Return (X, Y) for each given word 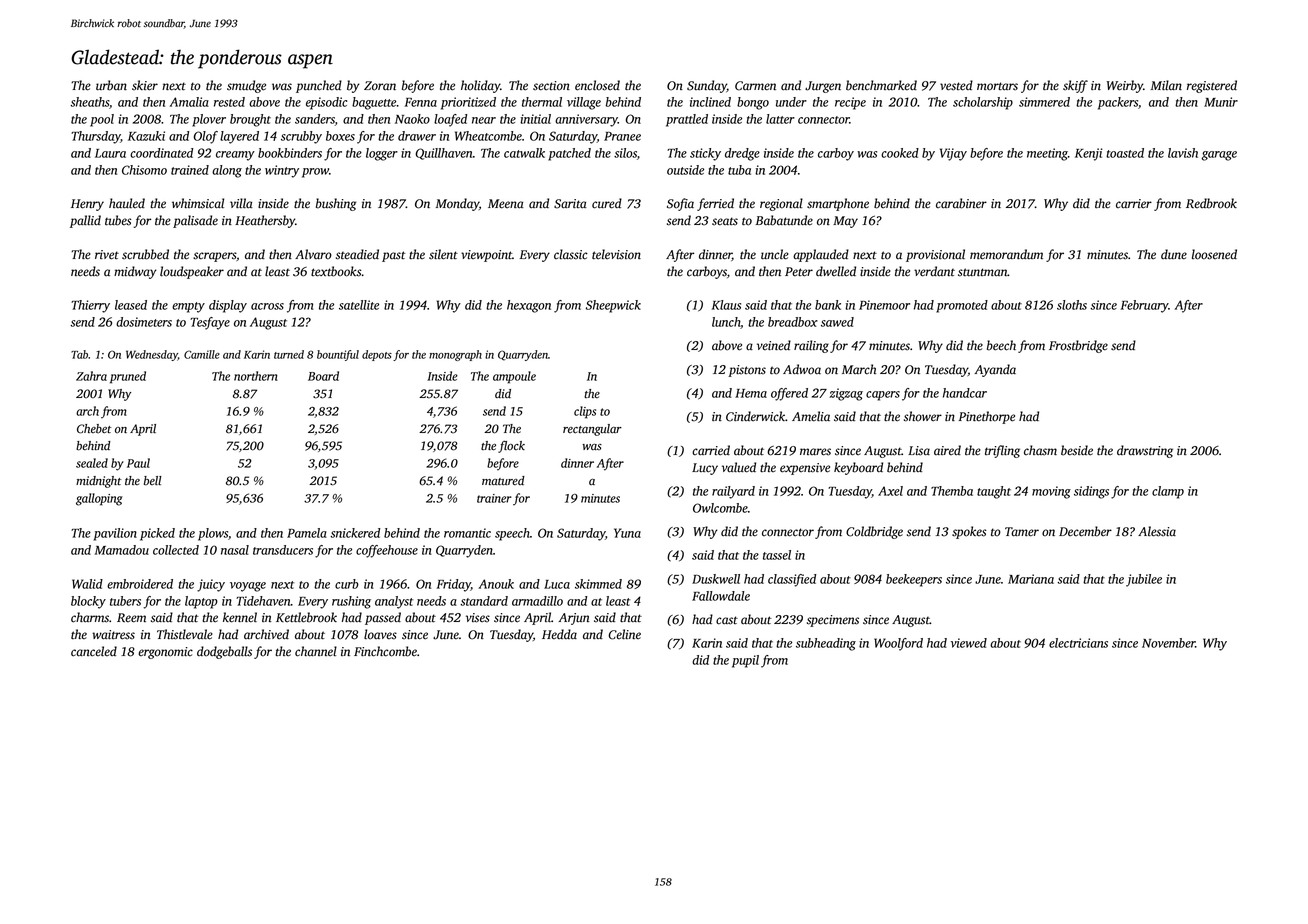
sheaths (89, 102)
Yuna (627, 533)
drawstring (1145, 451)
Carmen (755, 86)
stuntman (983, 272)
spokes (969, 532)
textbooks (336, 271)
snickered (355, 533)
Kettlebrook (306, 617)
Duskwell (716, 579)
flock (511, 447)
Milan (1166, 85)
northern (256, 376)
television (616, 254)
